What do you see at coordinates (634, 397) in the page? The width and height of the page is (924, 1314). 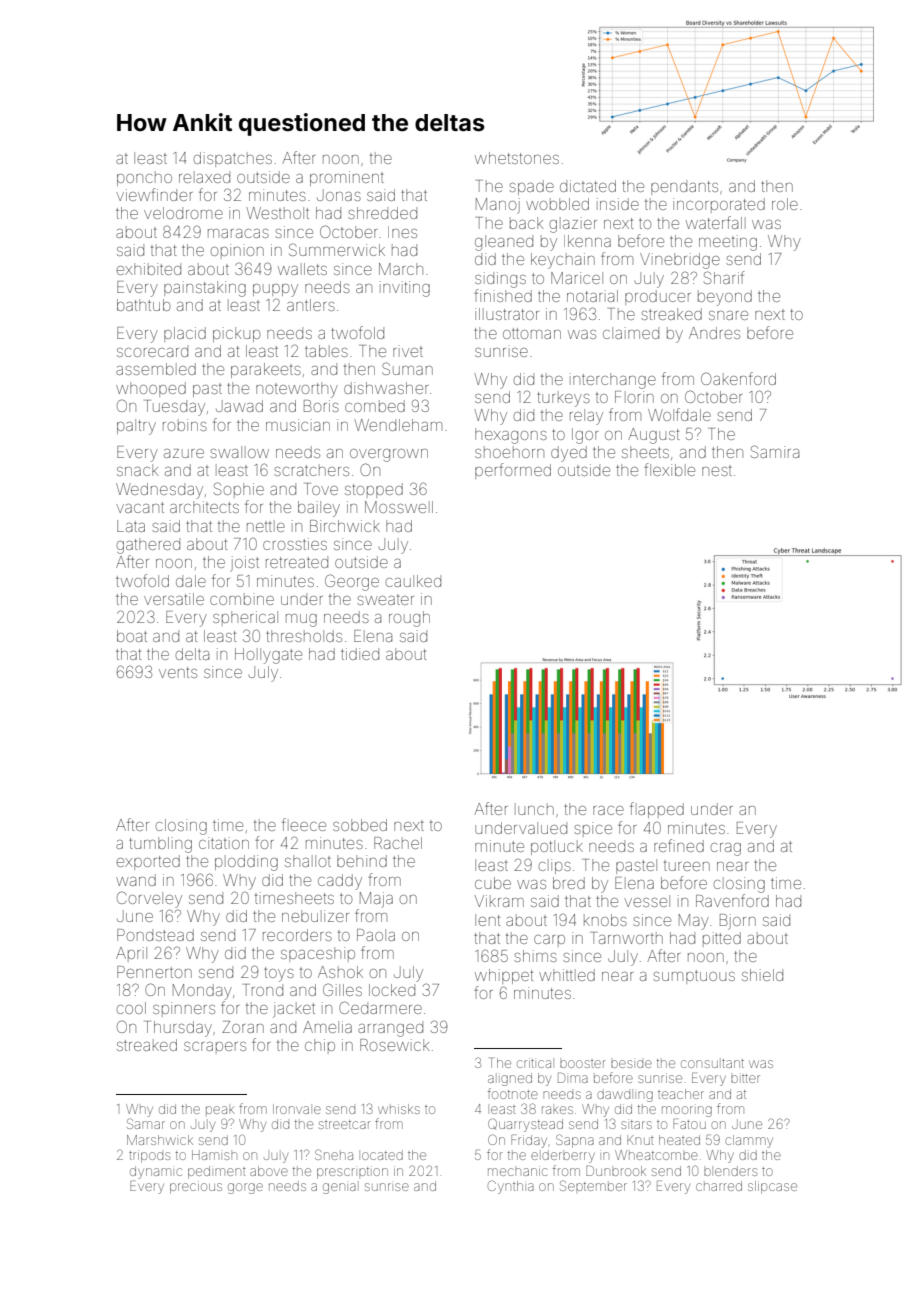 I see `Florin` at bounding box center [634, 397].
